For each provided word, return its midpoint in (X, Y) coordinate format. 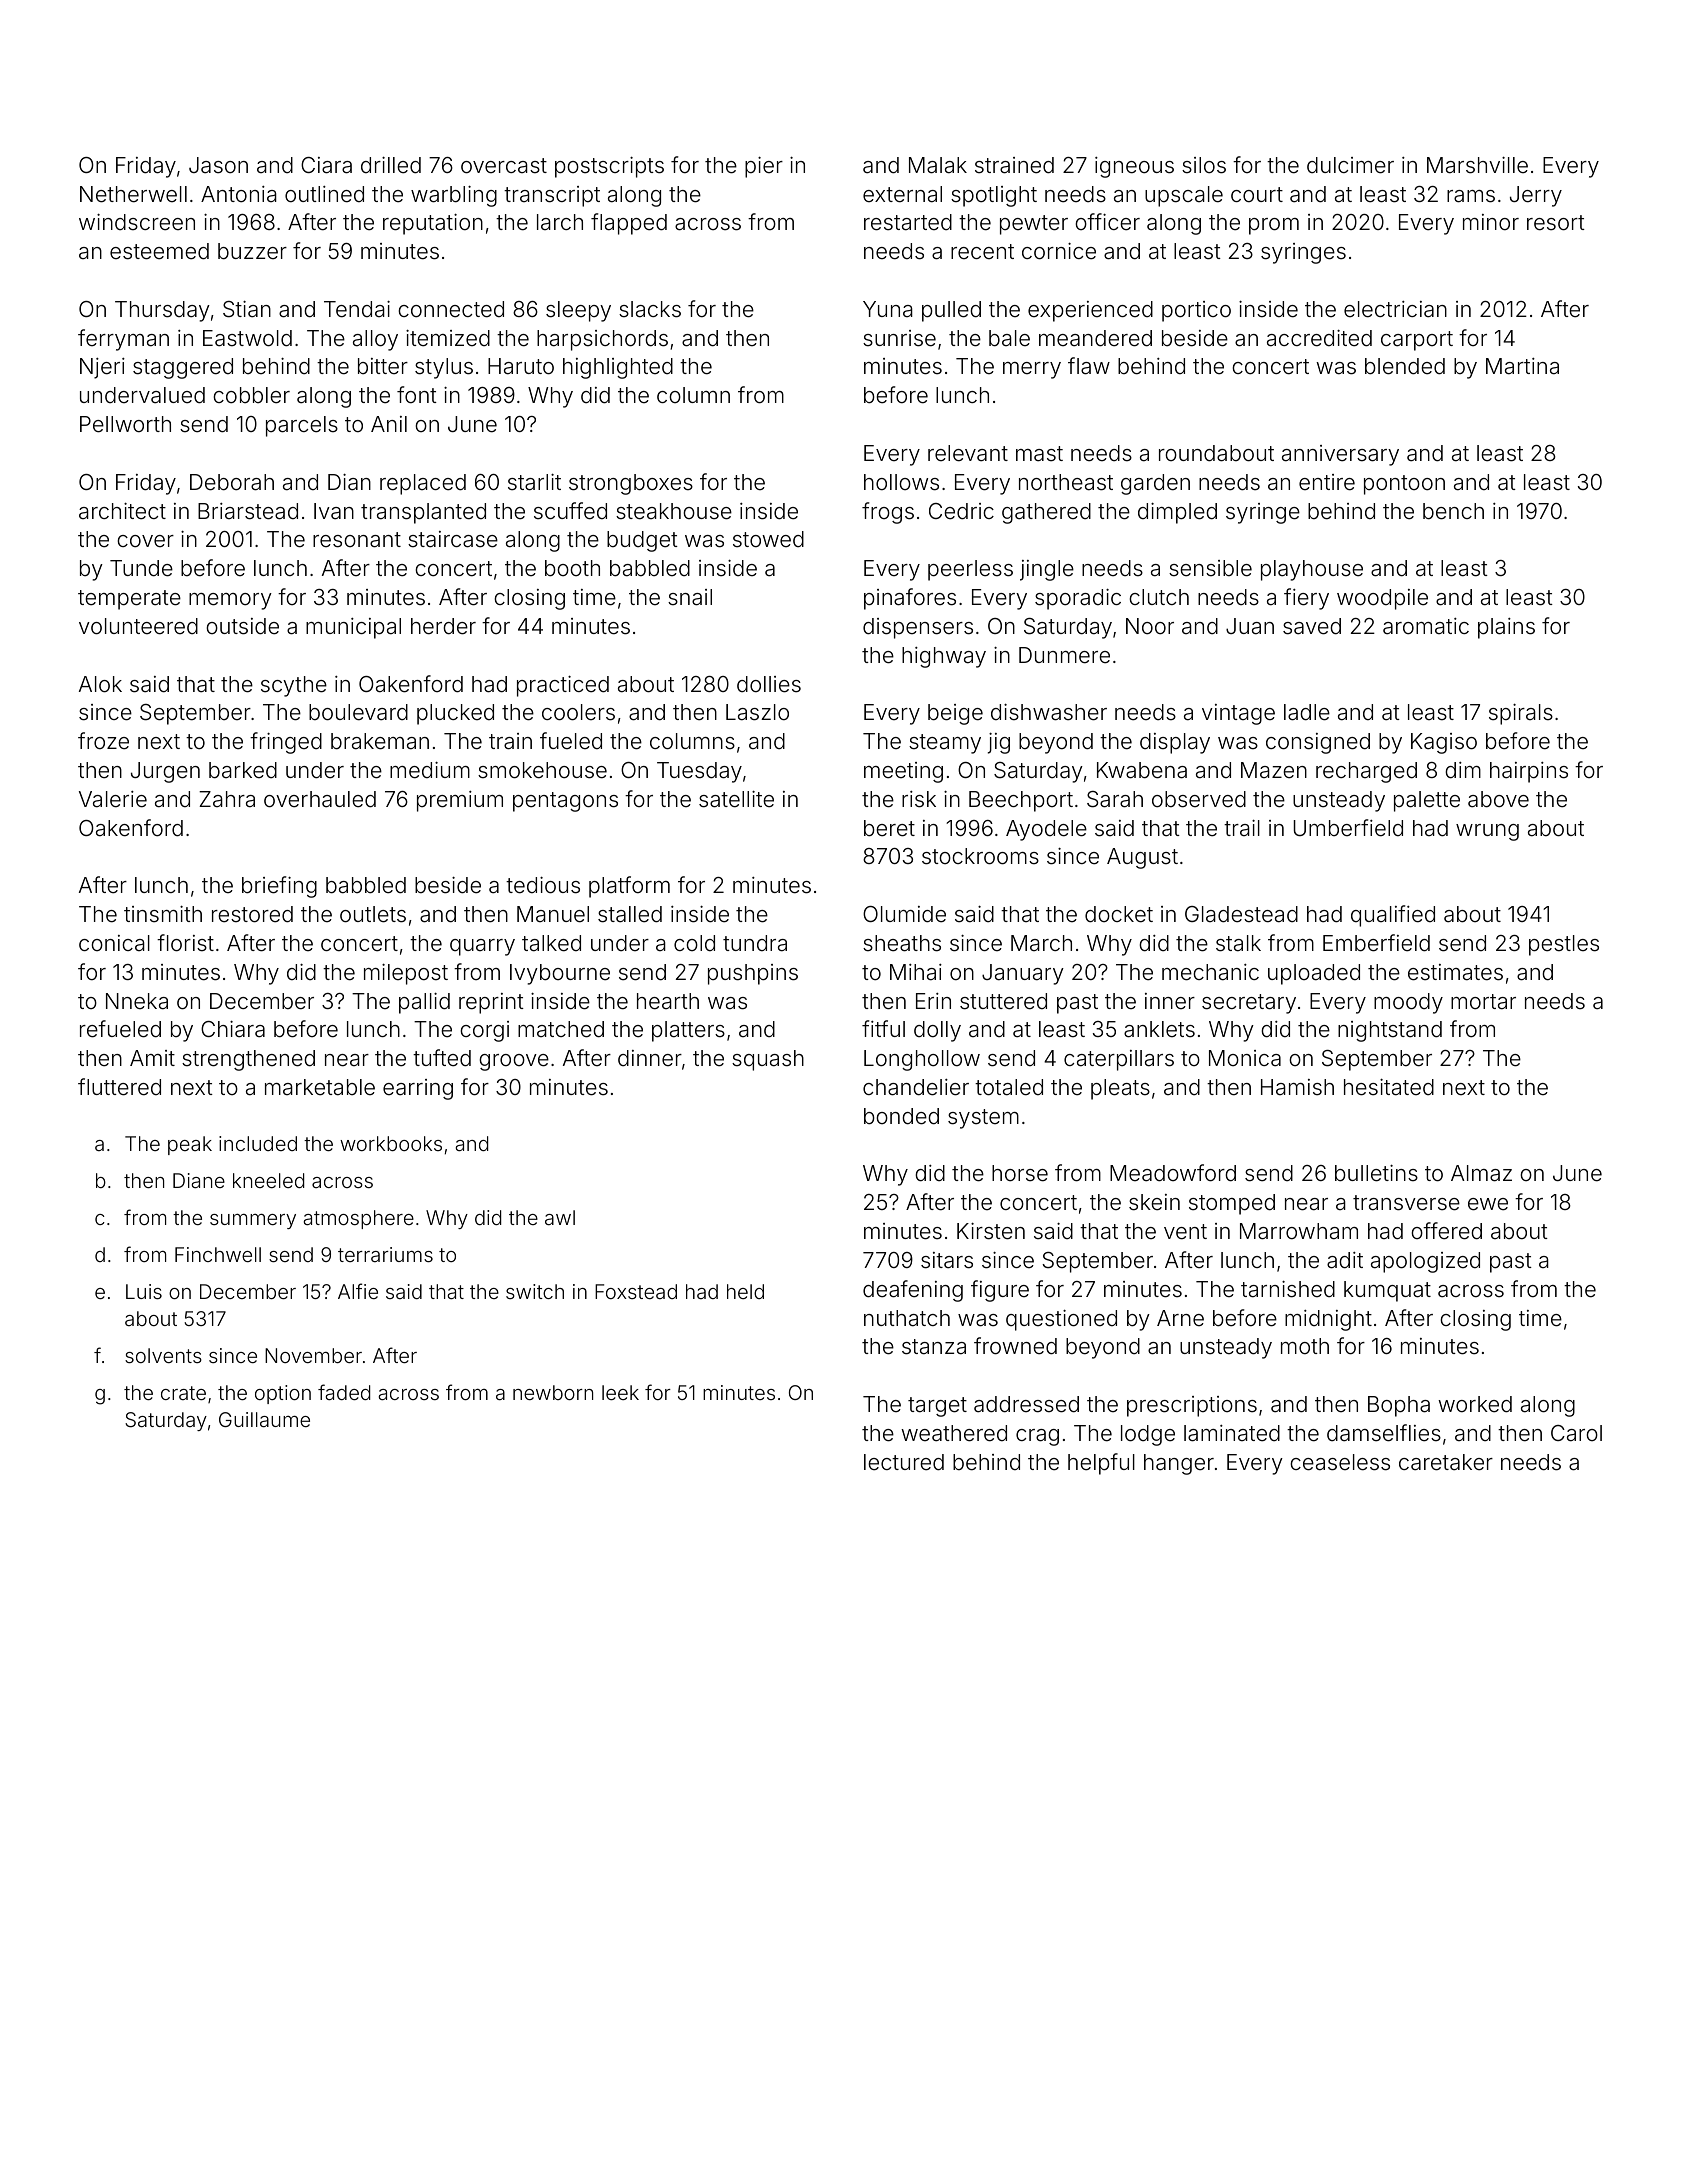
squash (768, 1060)
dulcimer (1350, 165)
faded (344, 1392)
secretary (1249, 1004)
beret (889, 828)
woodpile (1382, 599)
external (902, 194)
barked (243, 770)
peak (190, 1145)
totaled (1009, 1087)
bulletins (1376, 1173)
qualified (1393, 916)
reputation (433, 224)
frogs (888, 513)
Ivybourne (560, 974)
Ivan (334, 511)
